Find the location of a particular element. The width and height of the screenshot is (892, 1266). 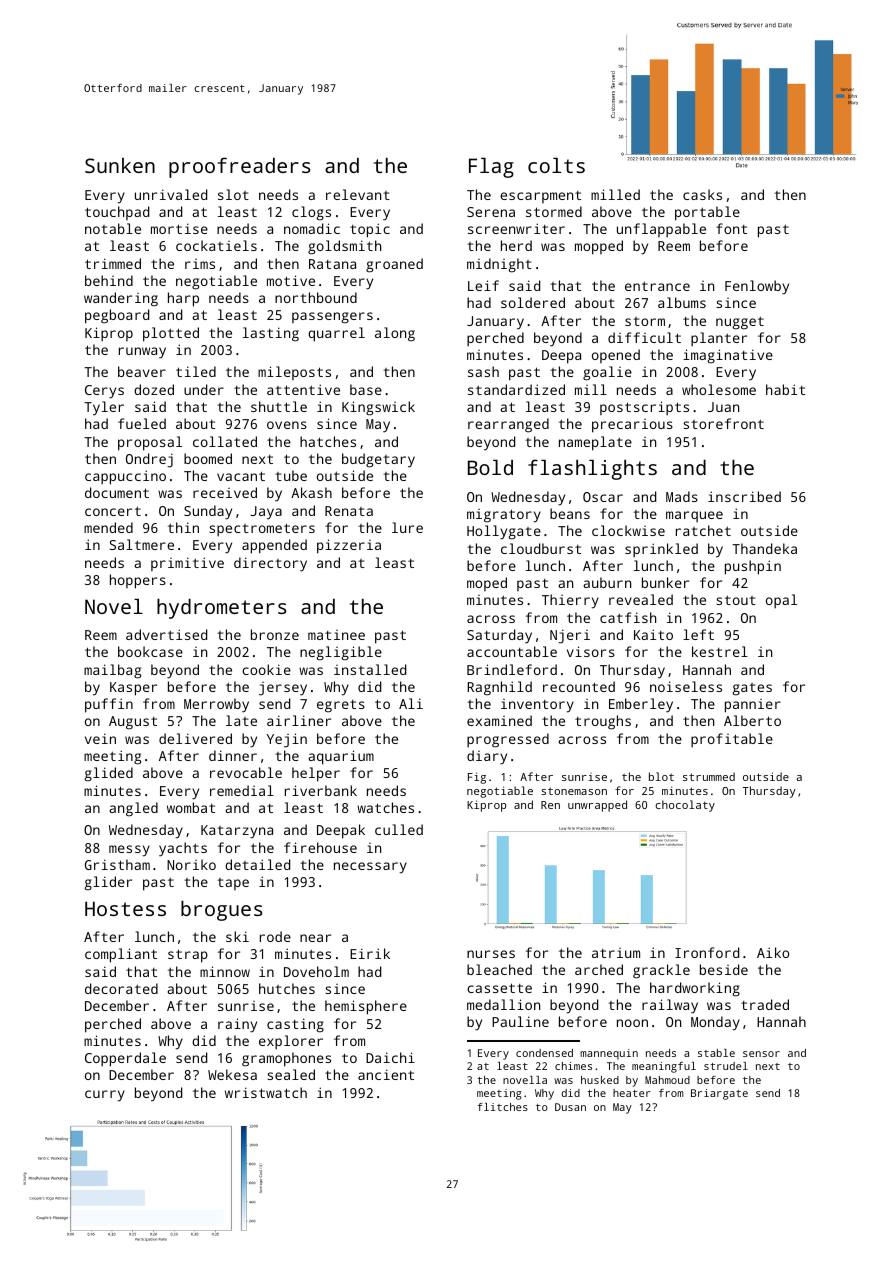

nurses is located at coordinates (491, 954).
